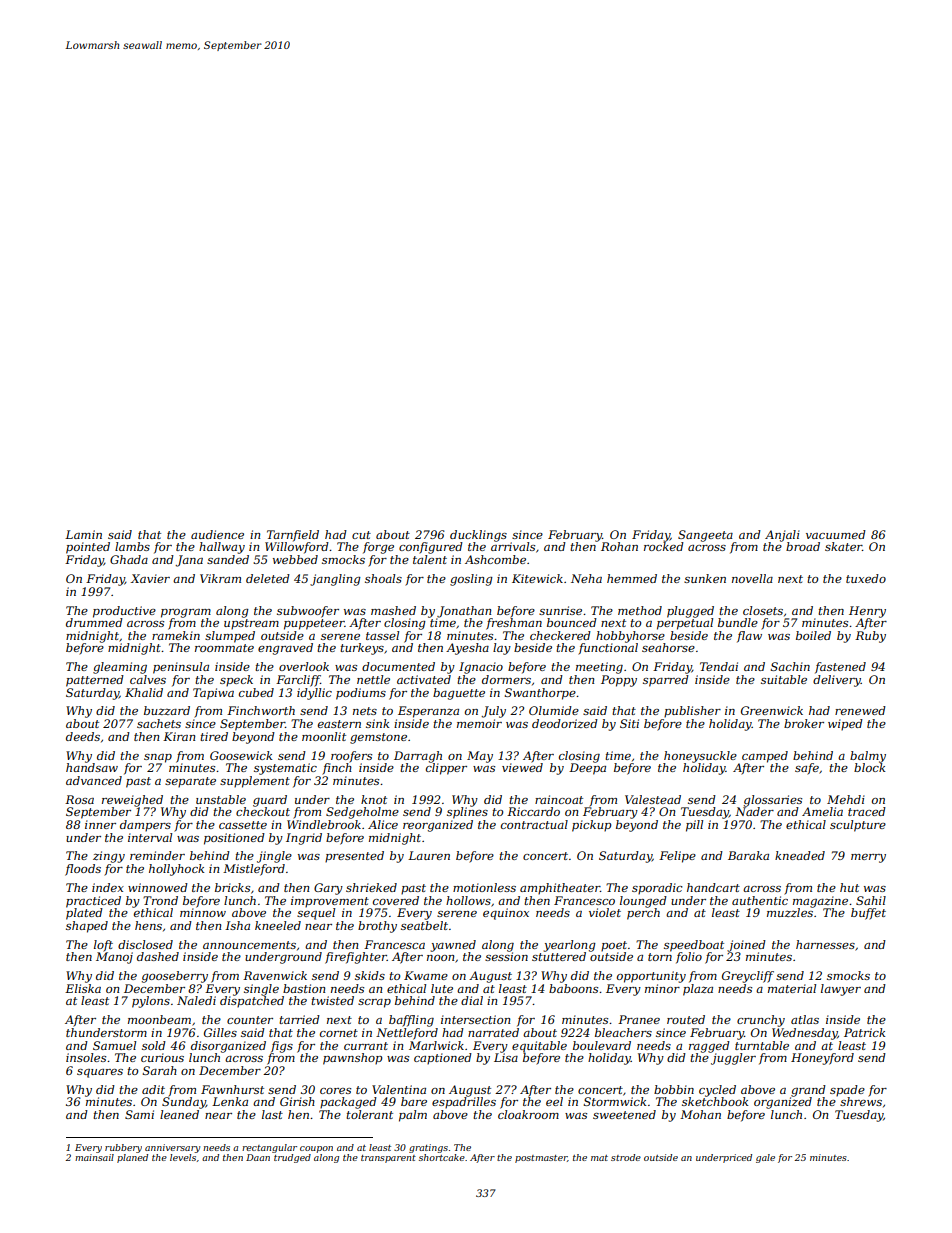 This screenshot has height=1233, width=952. What do you see at coordinates (867, 811) in the screenshot?
I see `traced` at bounding box center [867, 811].
